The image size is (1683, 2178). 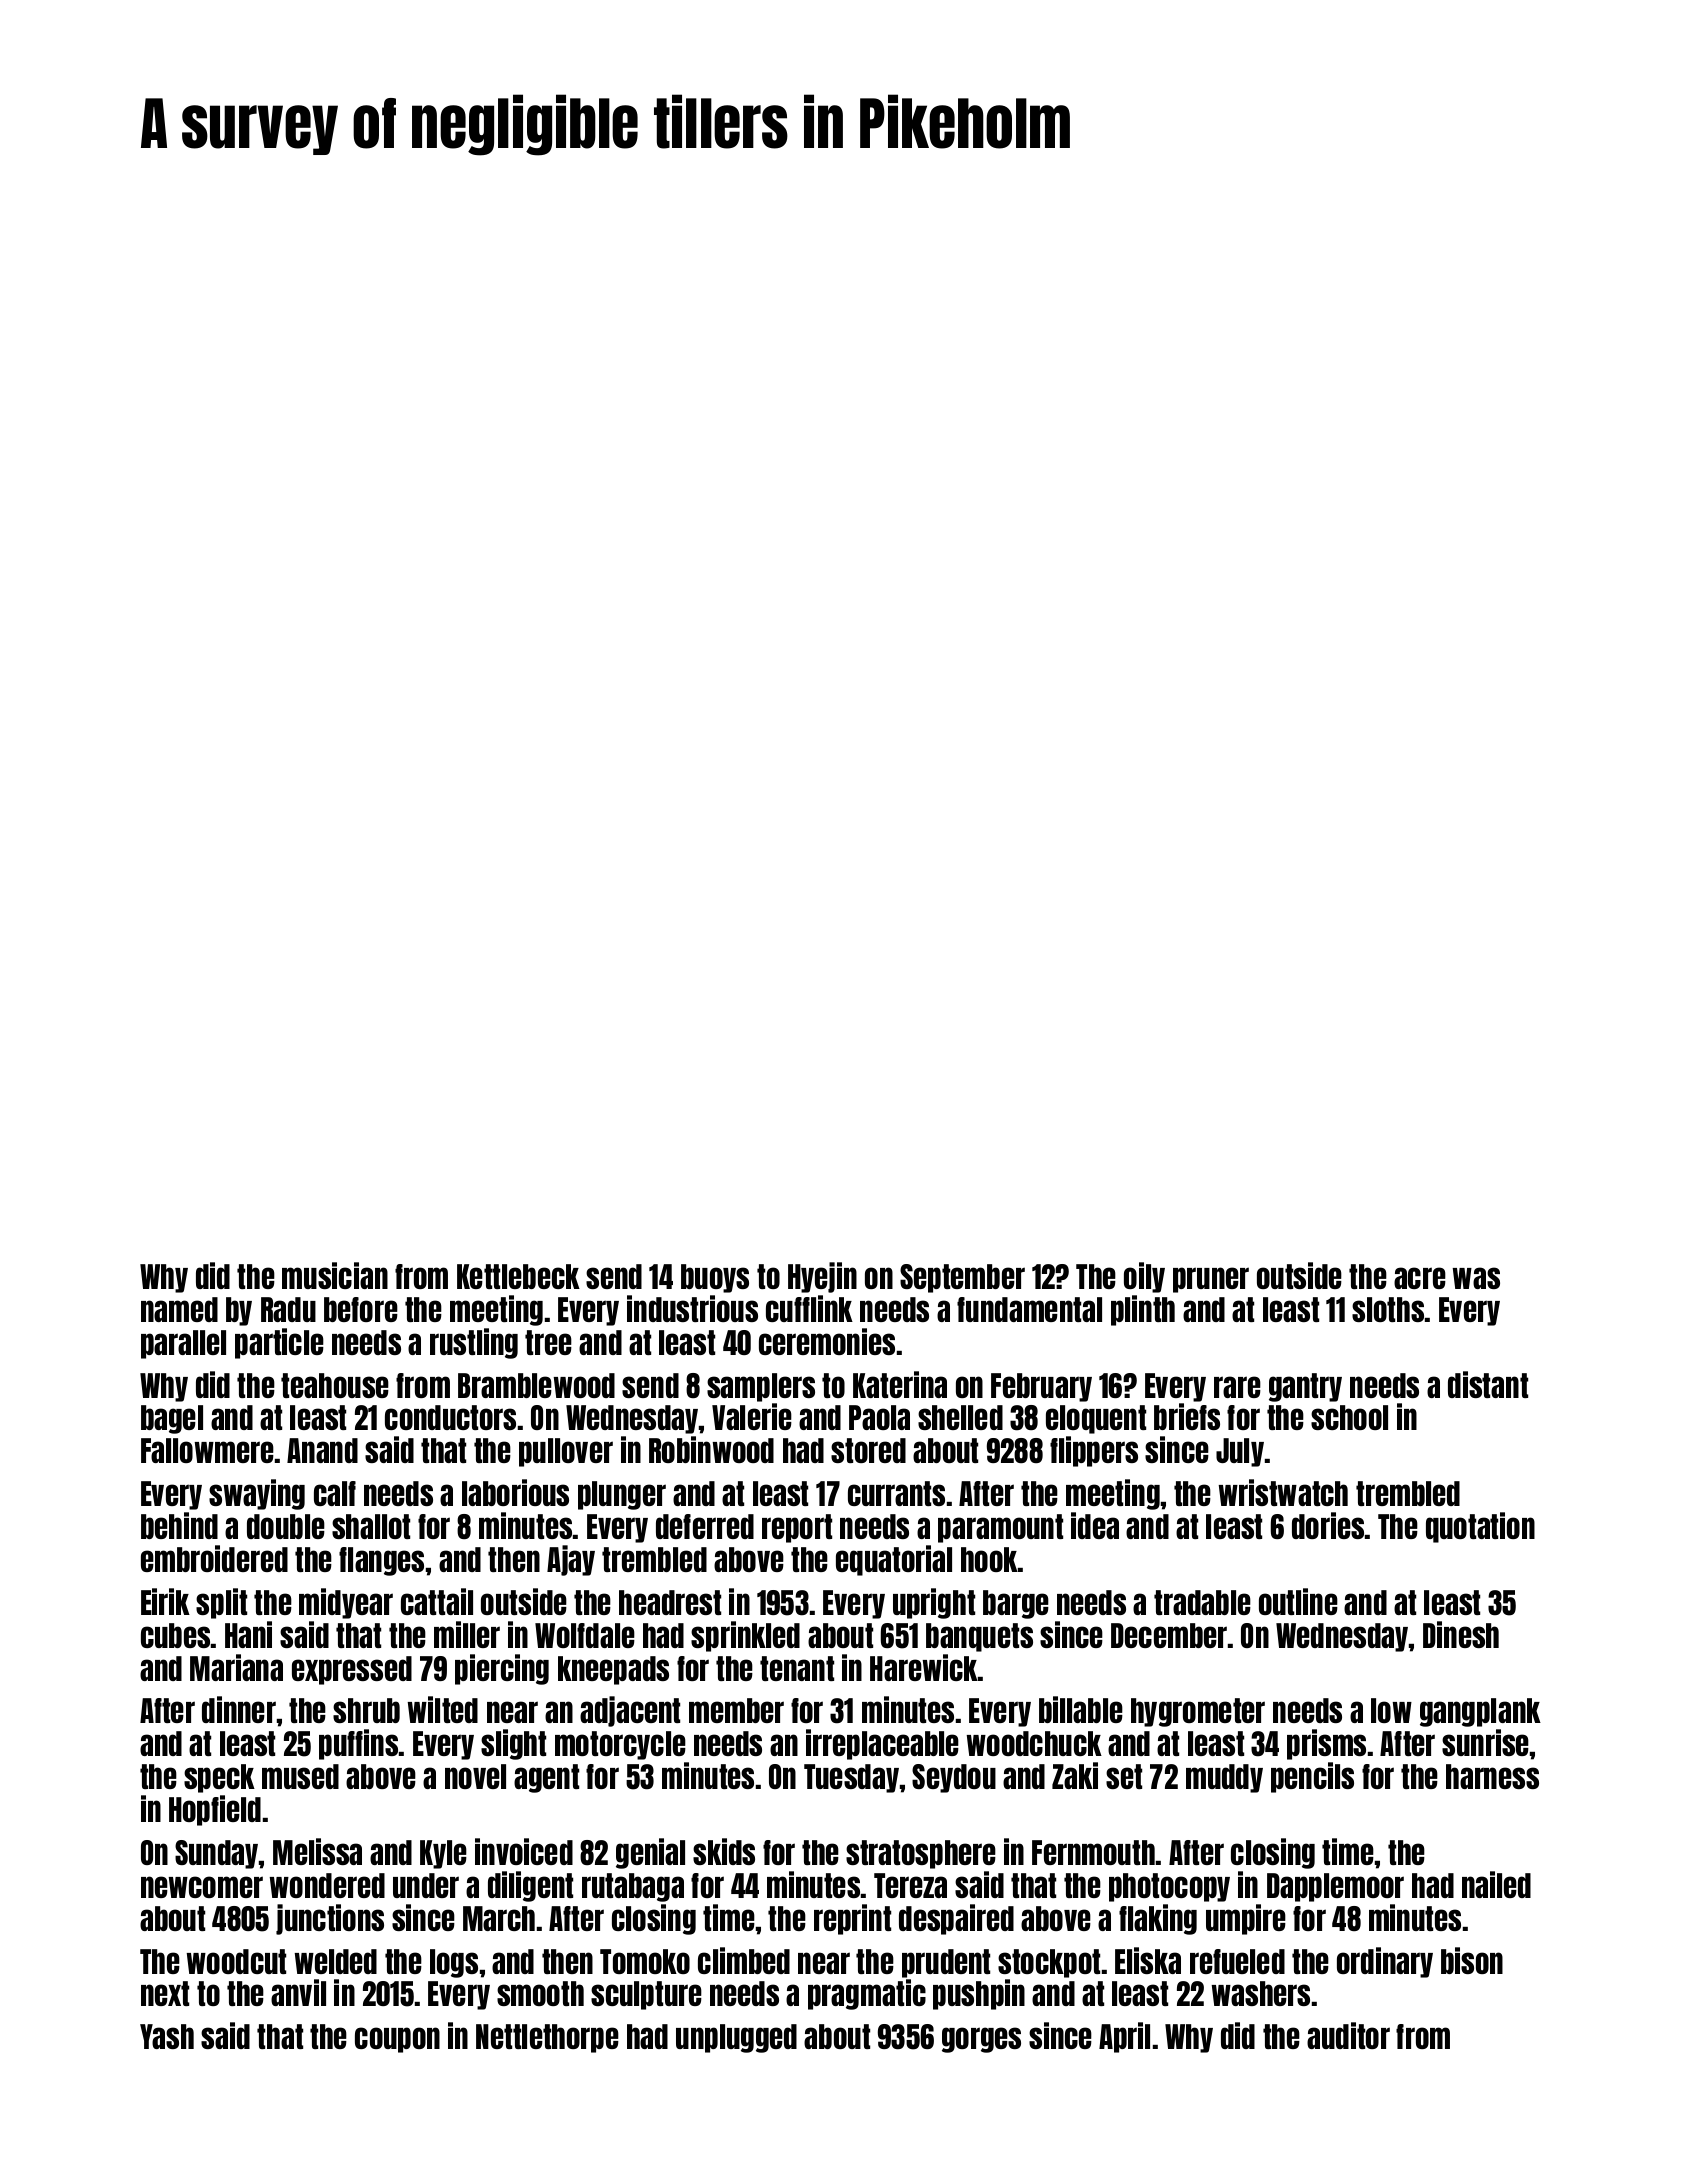 What do you see at coordinates (1305, 1387) in the screenshot?
I see `gantry` at bounding box center [1305, 1387].
